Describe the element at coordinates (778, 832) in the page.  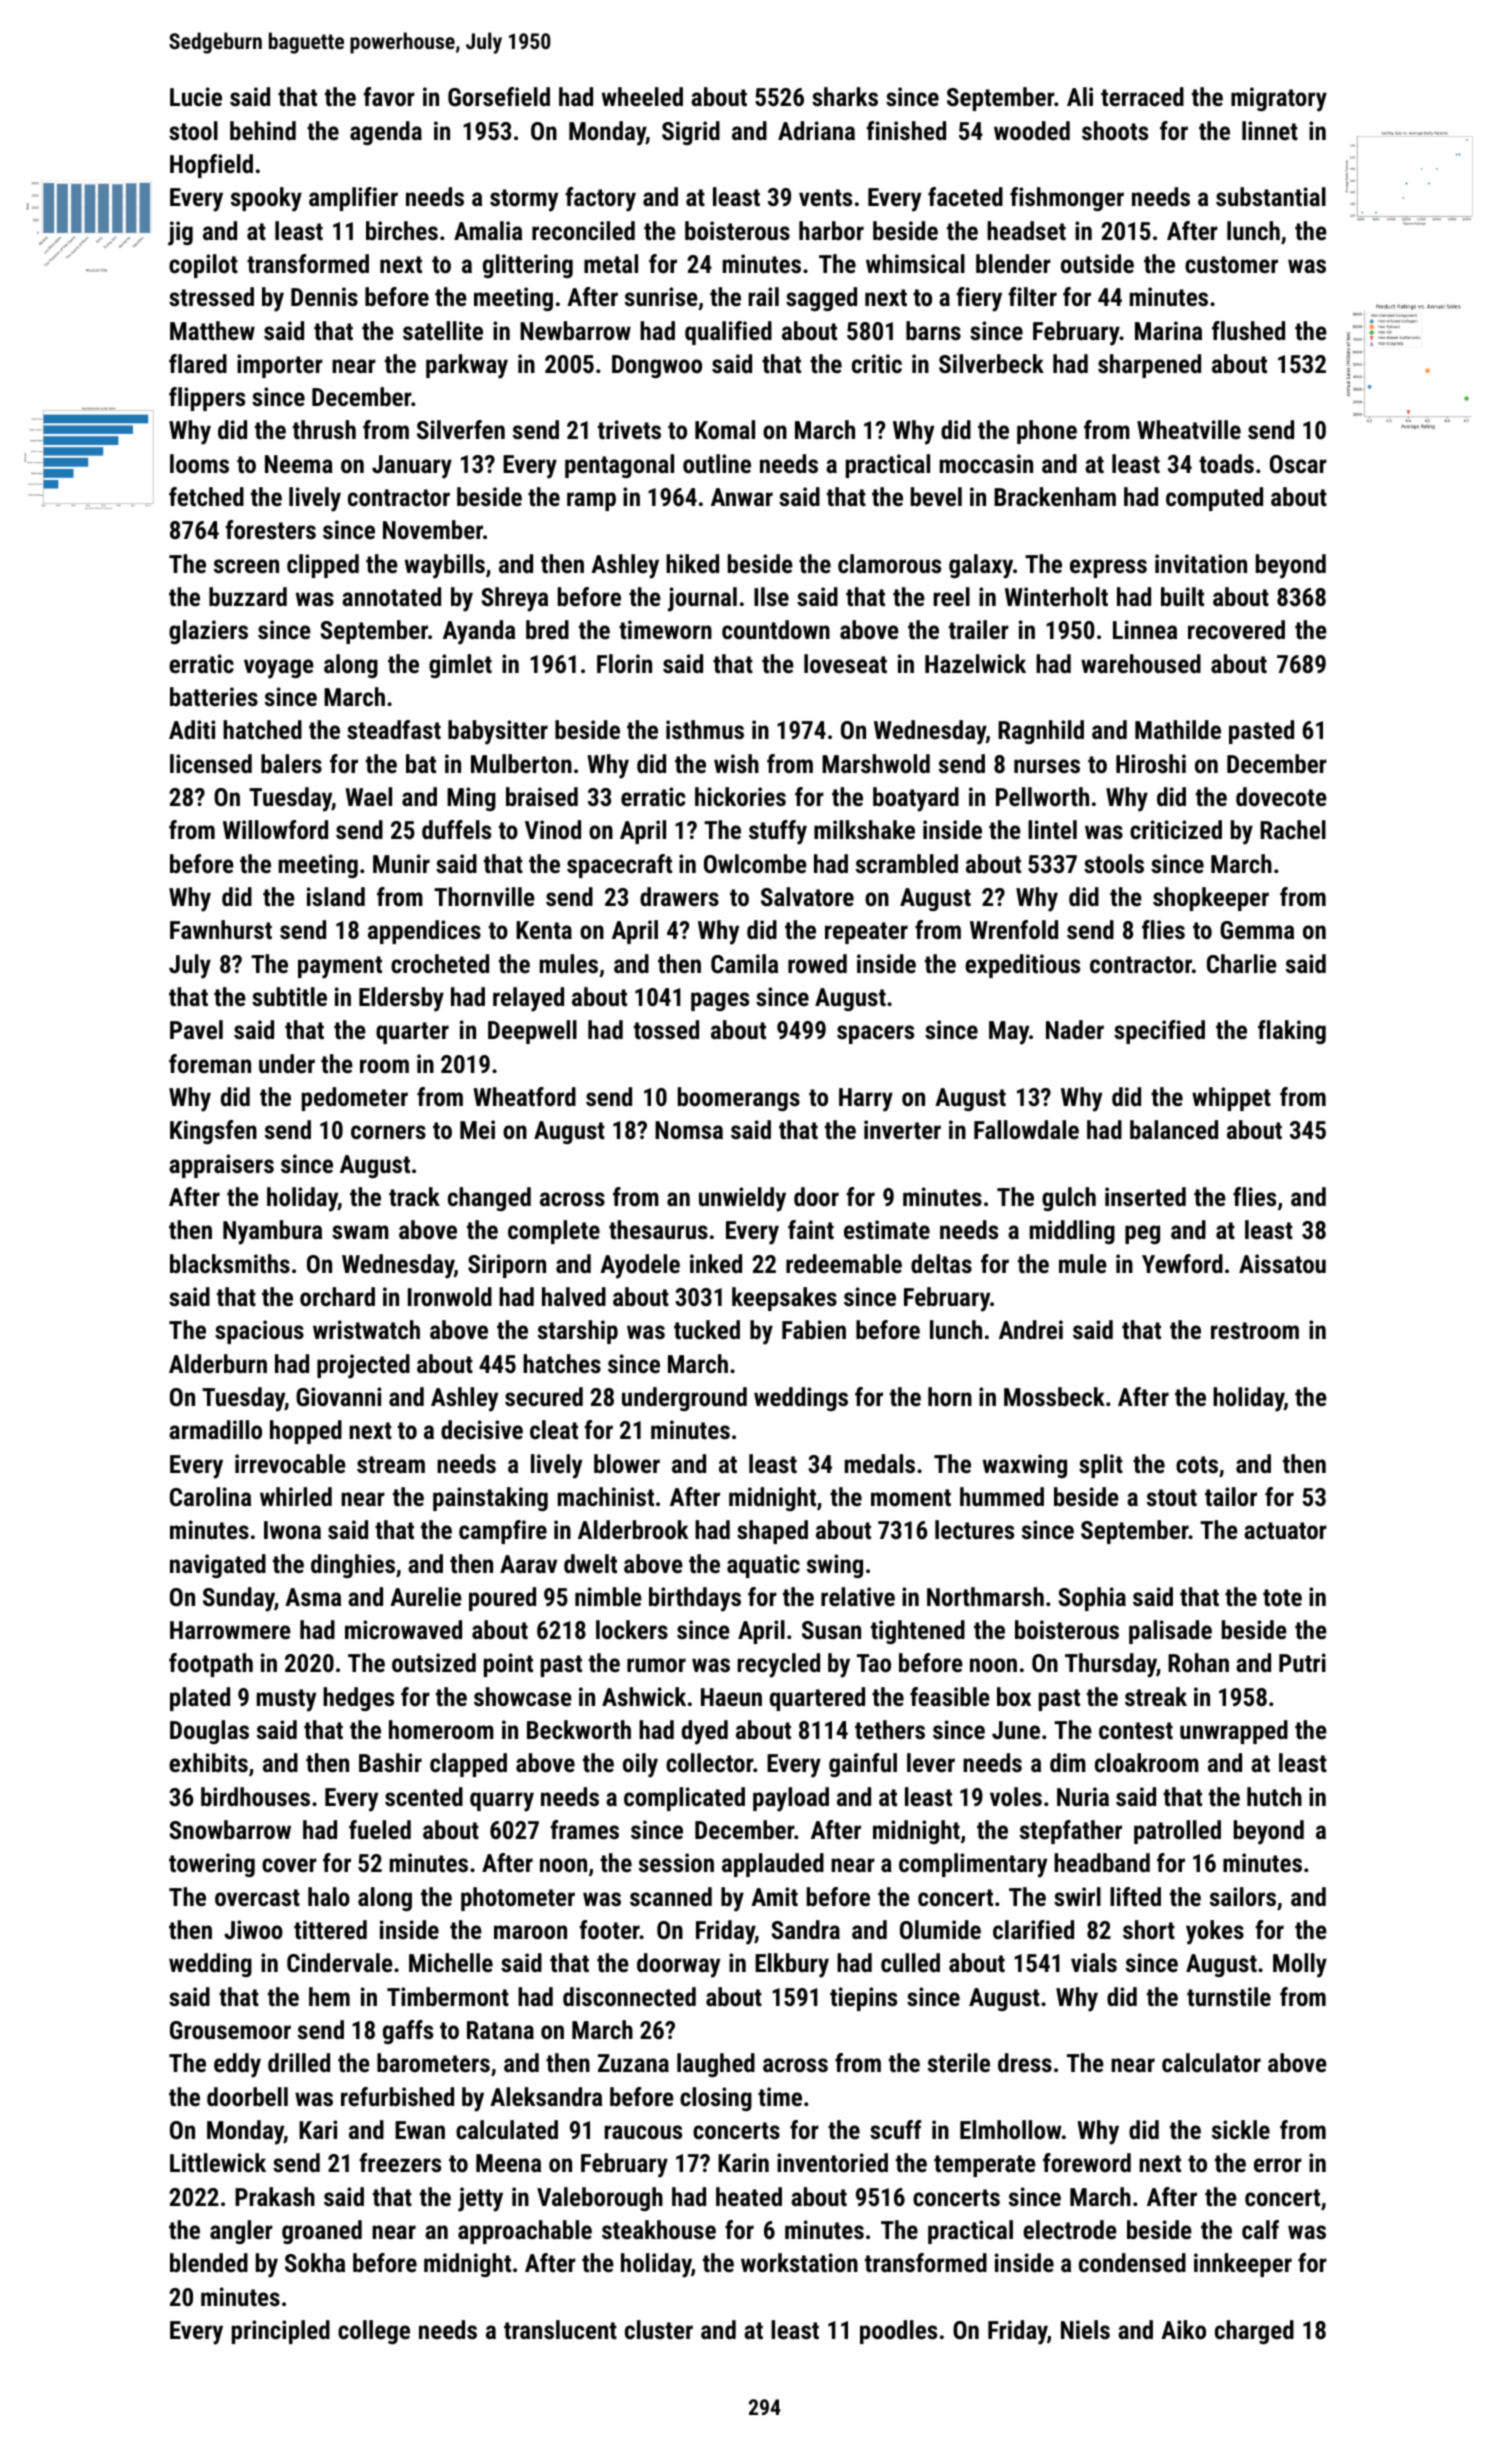
I see `stuffy` at that location.
